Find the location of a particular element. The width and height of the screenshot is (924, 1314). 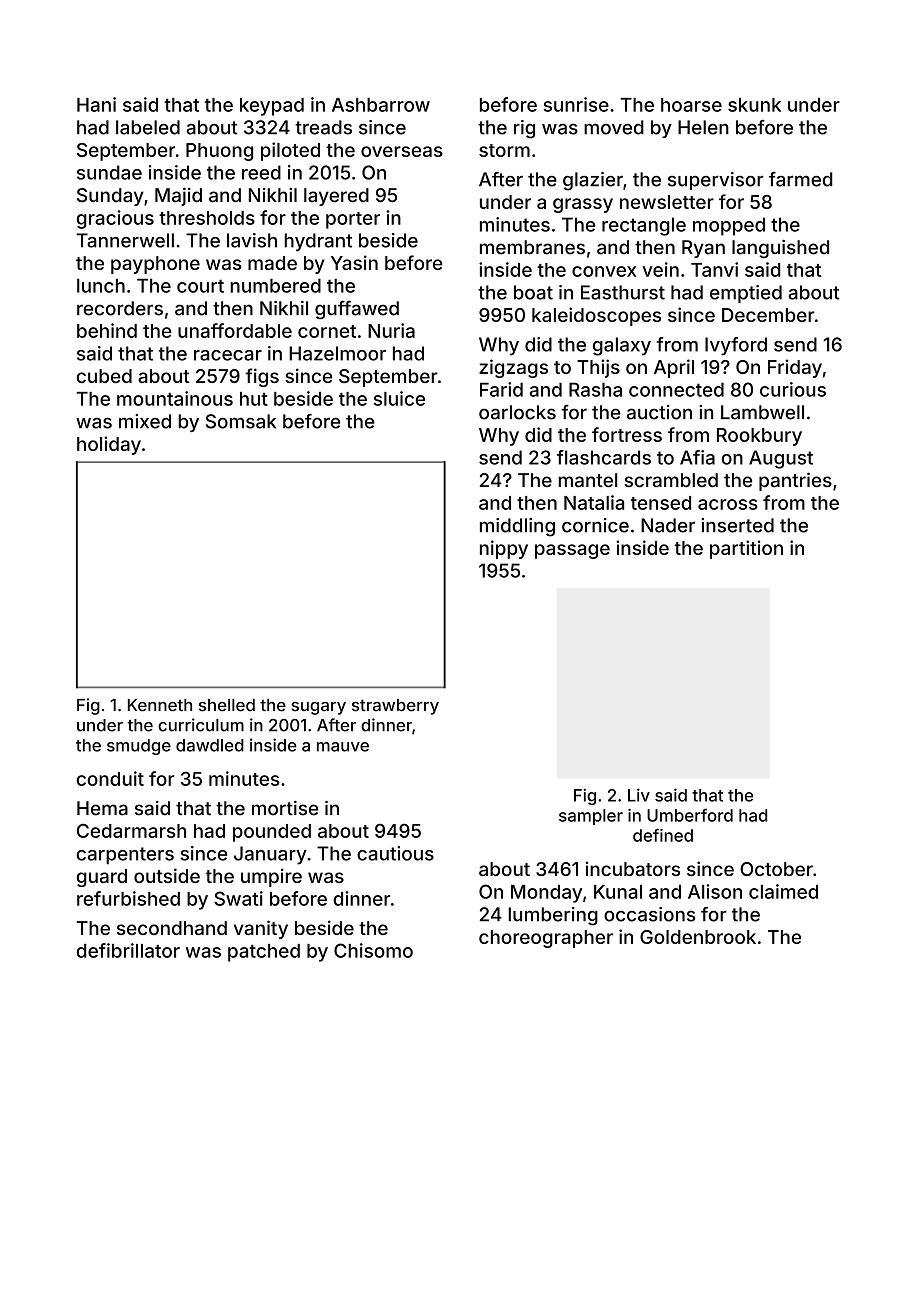

Ashbarrow is located at coordinates (381, 105).
